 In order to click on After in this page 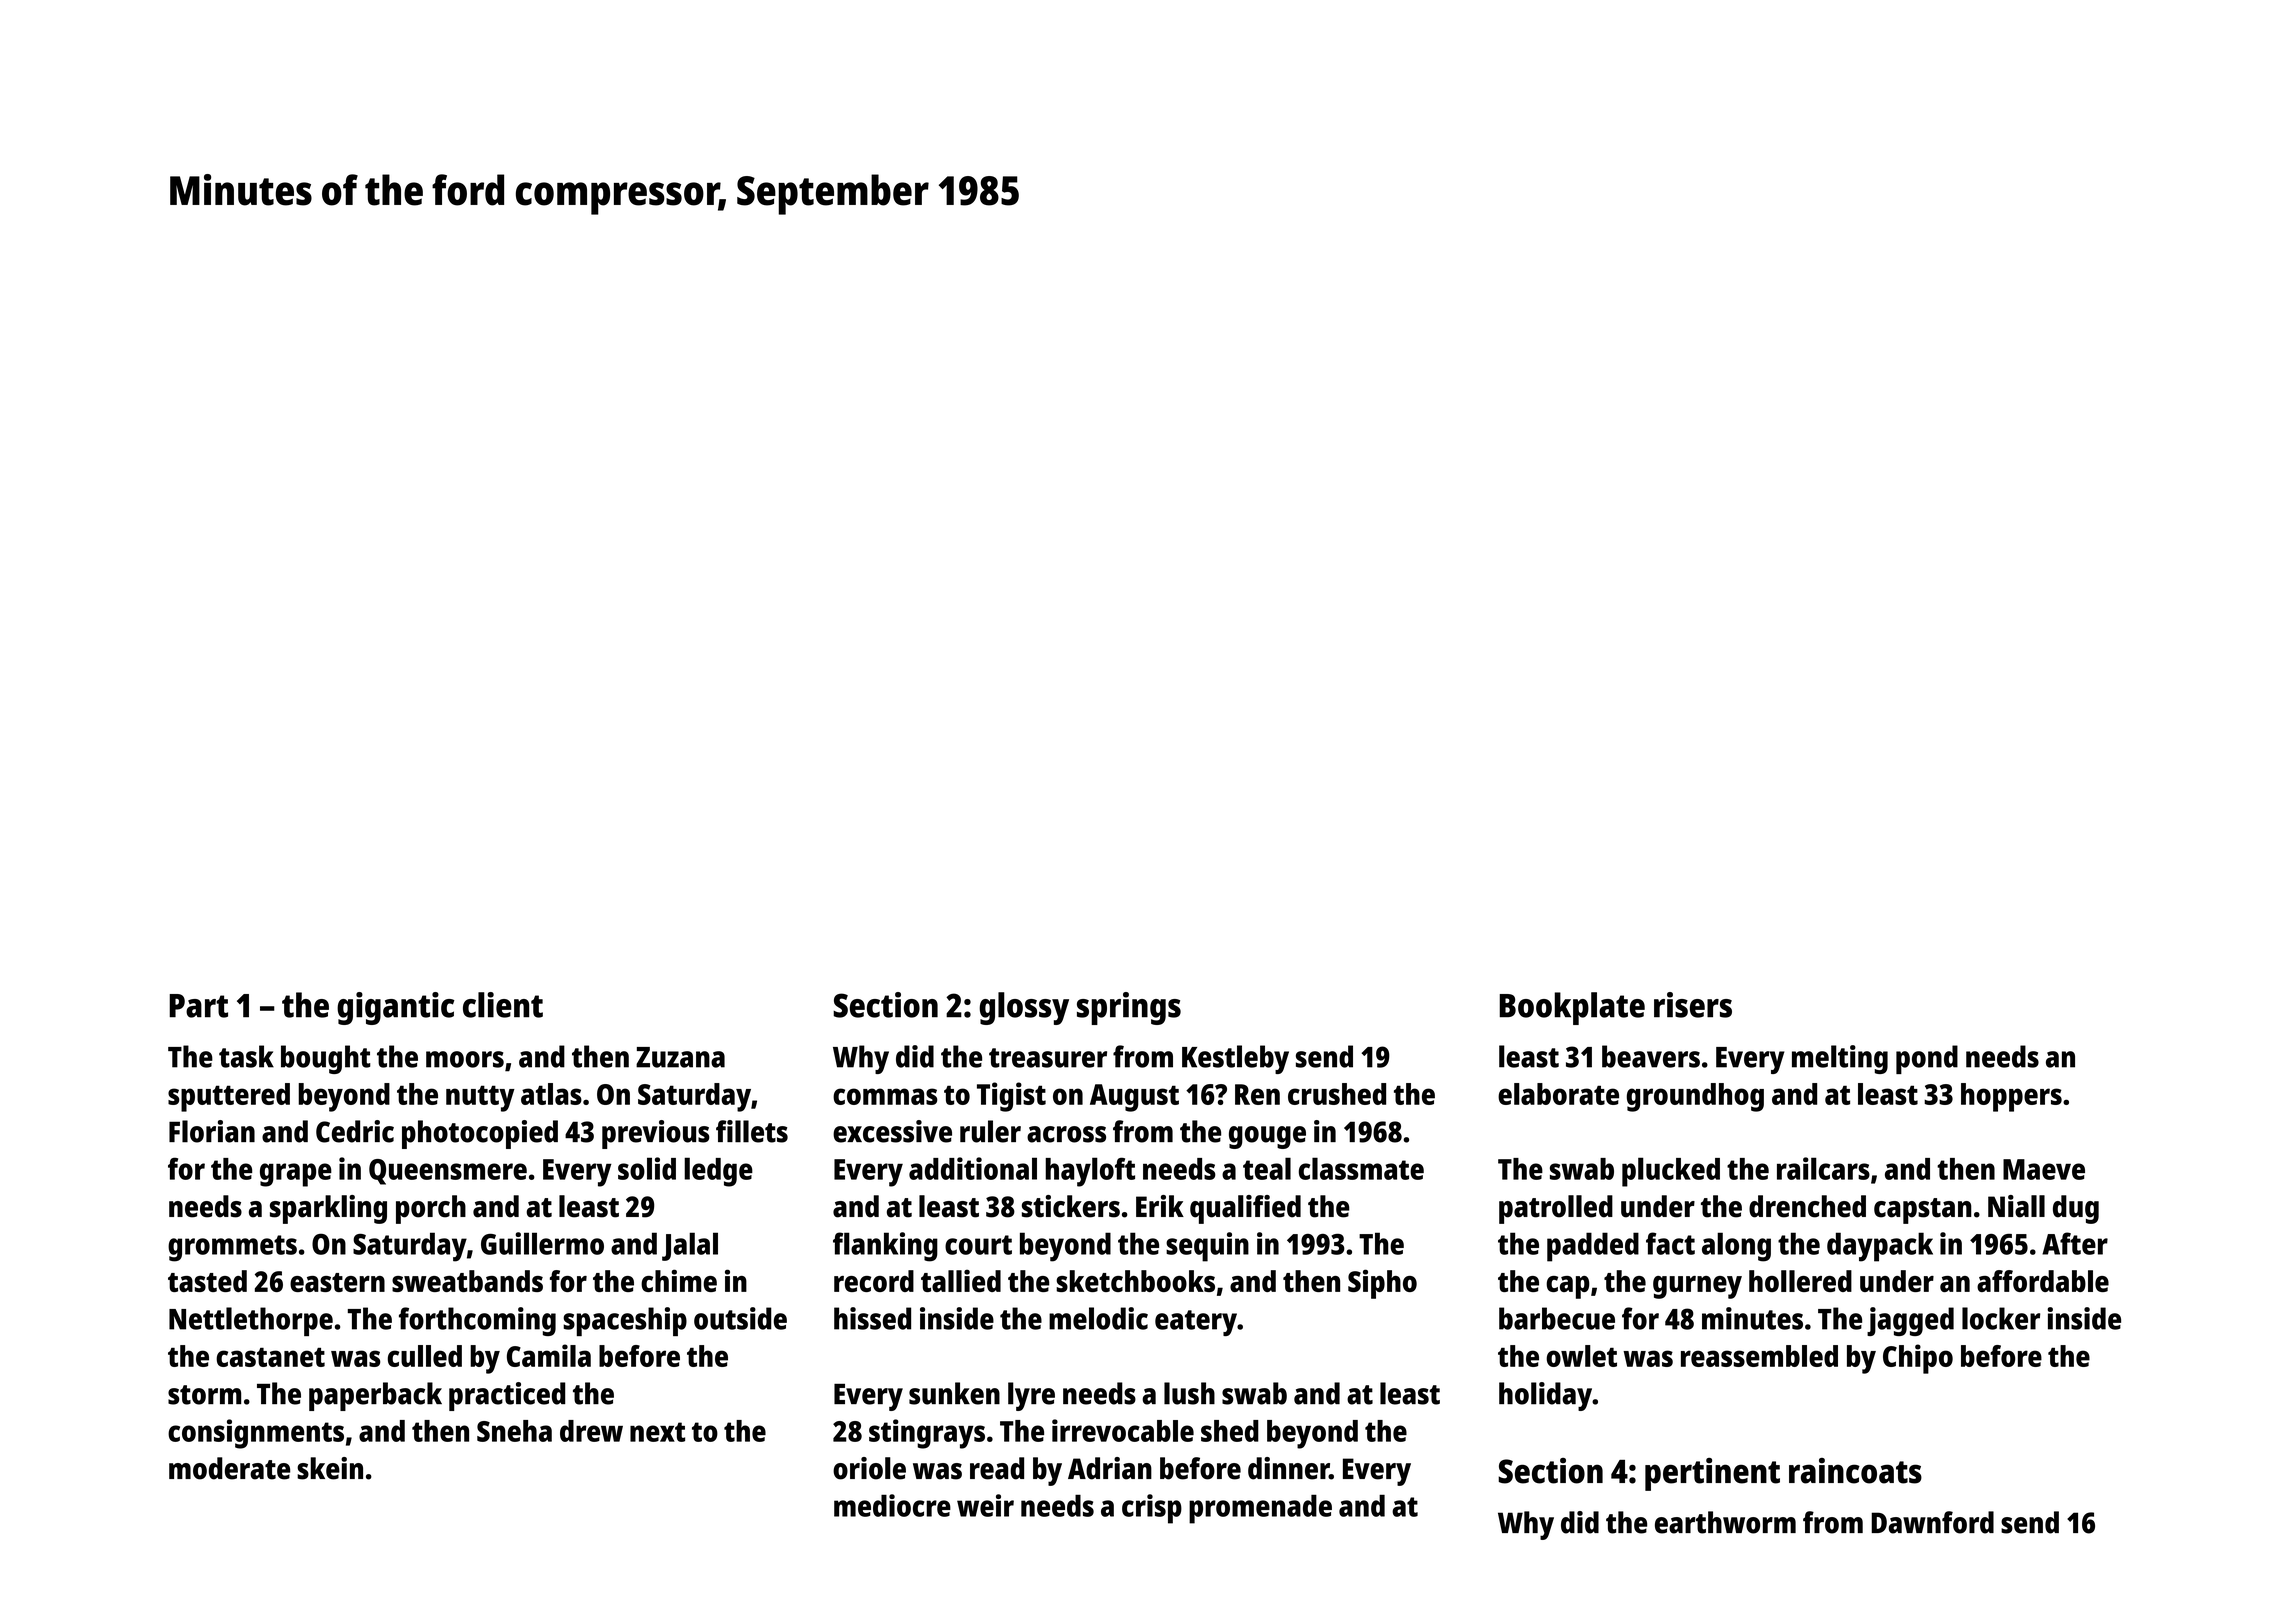, I will do `click(2075, 1243)`.
